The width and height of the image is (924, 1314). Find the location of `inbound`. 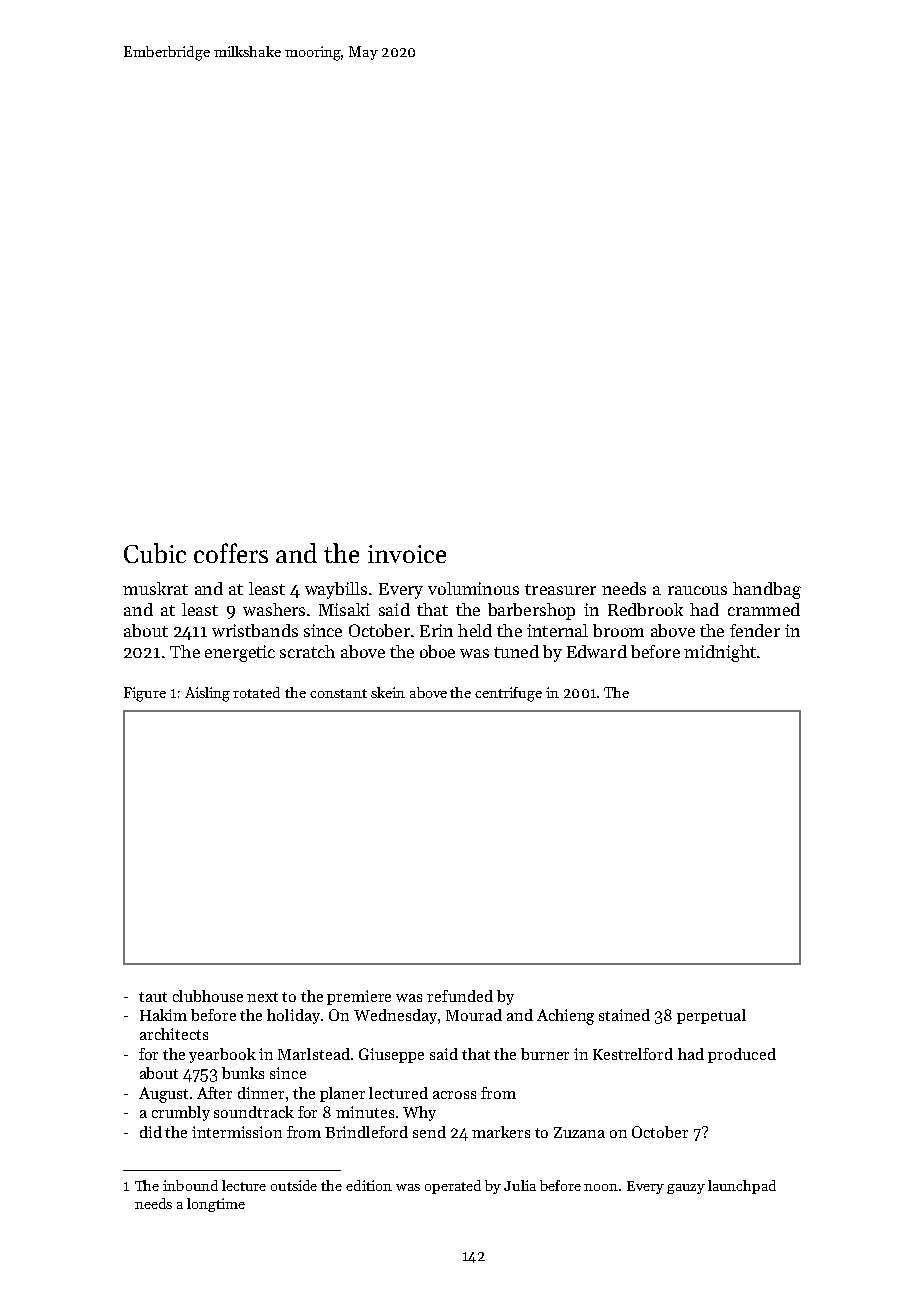

inbound is located at coordinates (190, 1185).
